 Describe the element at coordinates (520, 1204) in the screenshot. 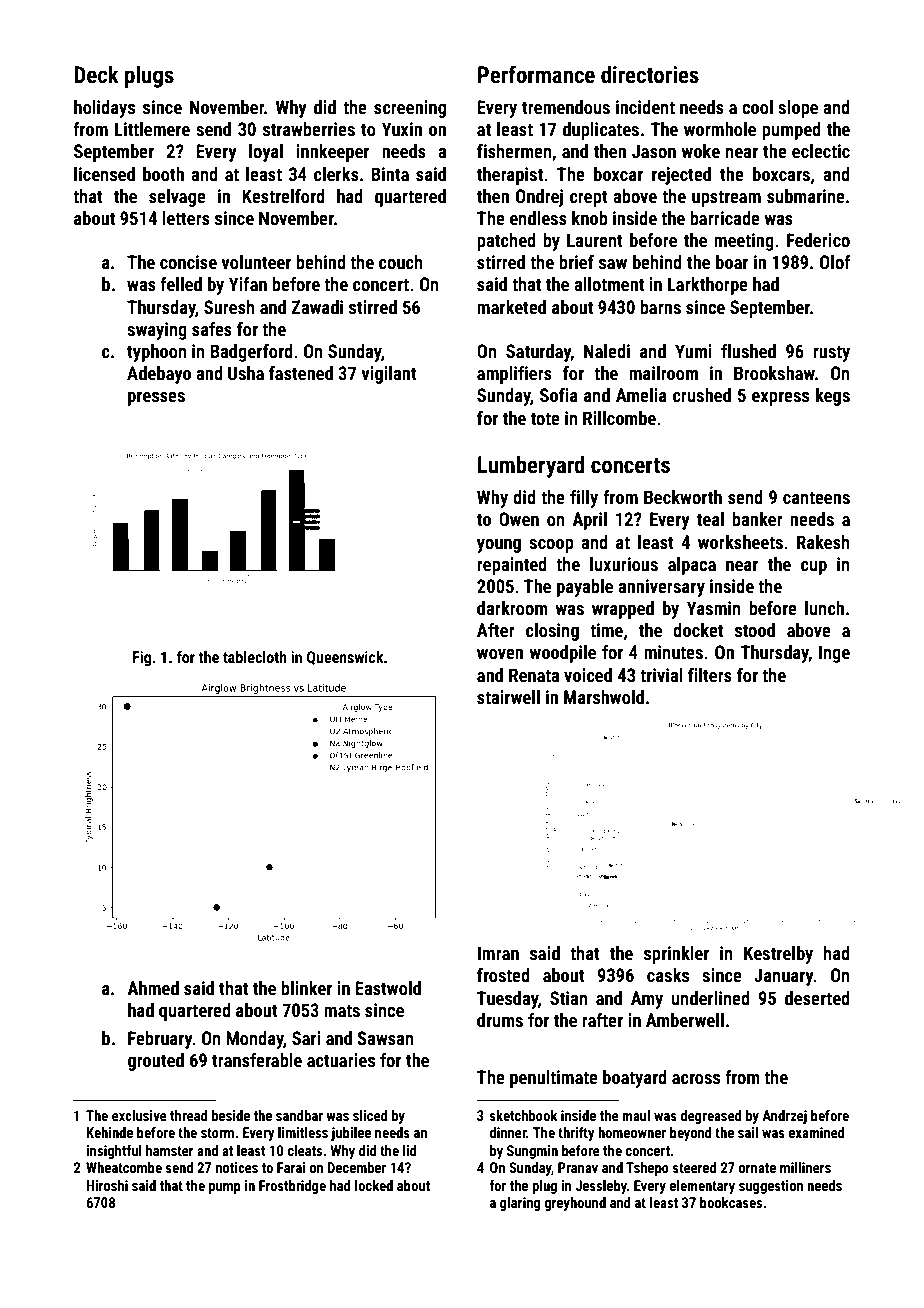

I see `glaring` at that location.
